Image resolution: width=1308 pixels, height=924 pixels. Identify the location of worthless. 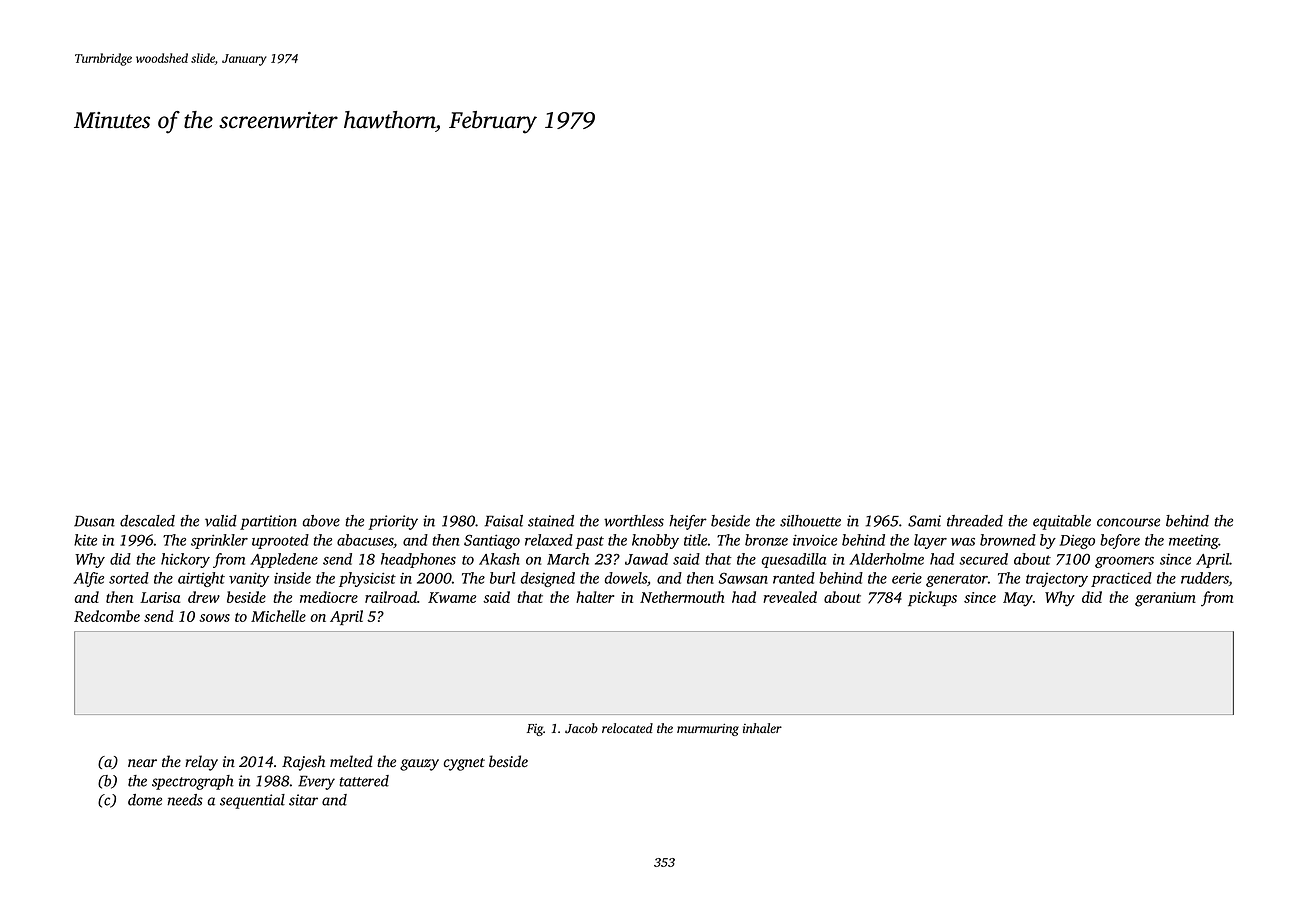
(634, 521).
